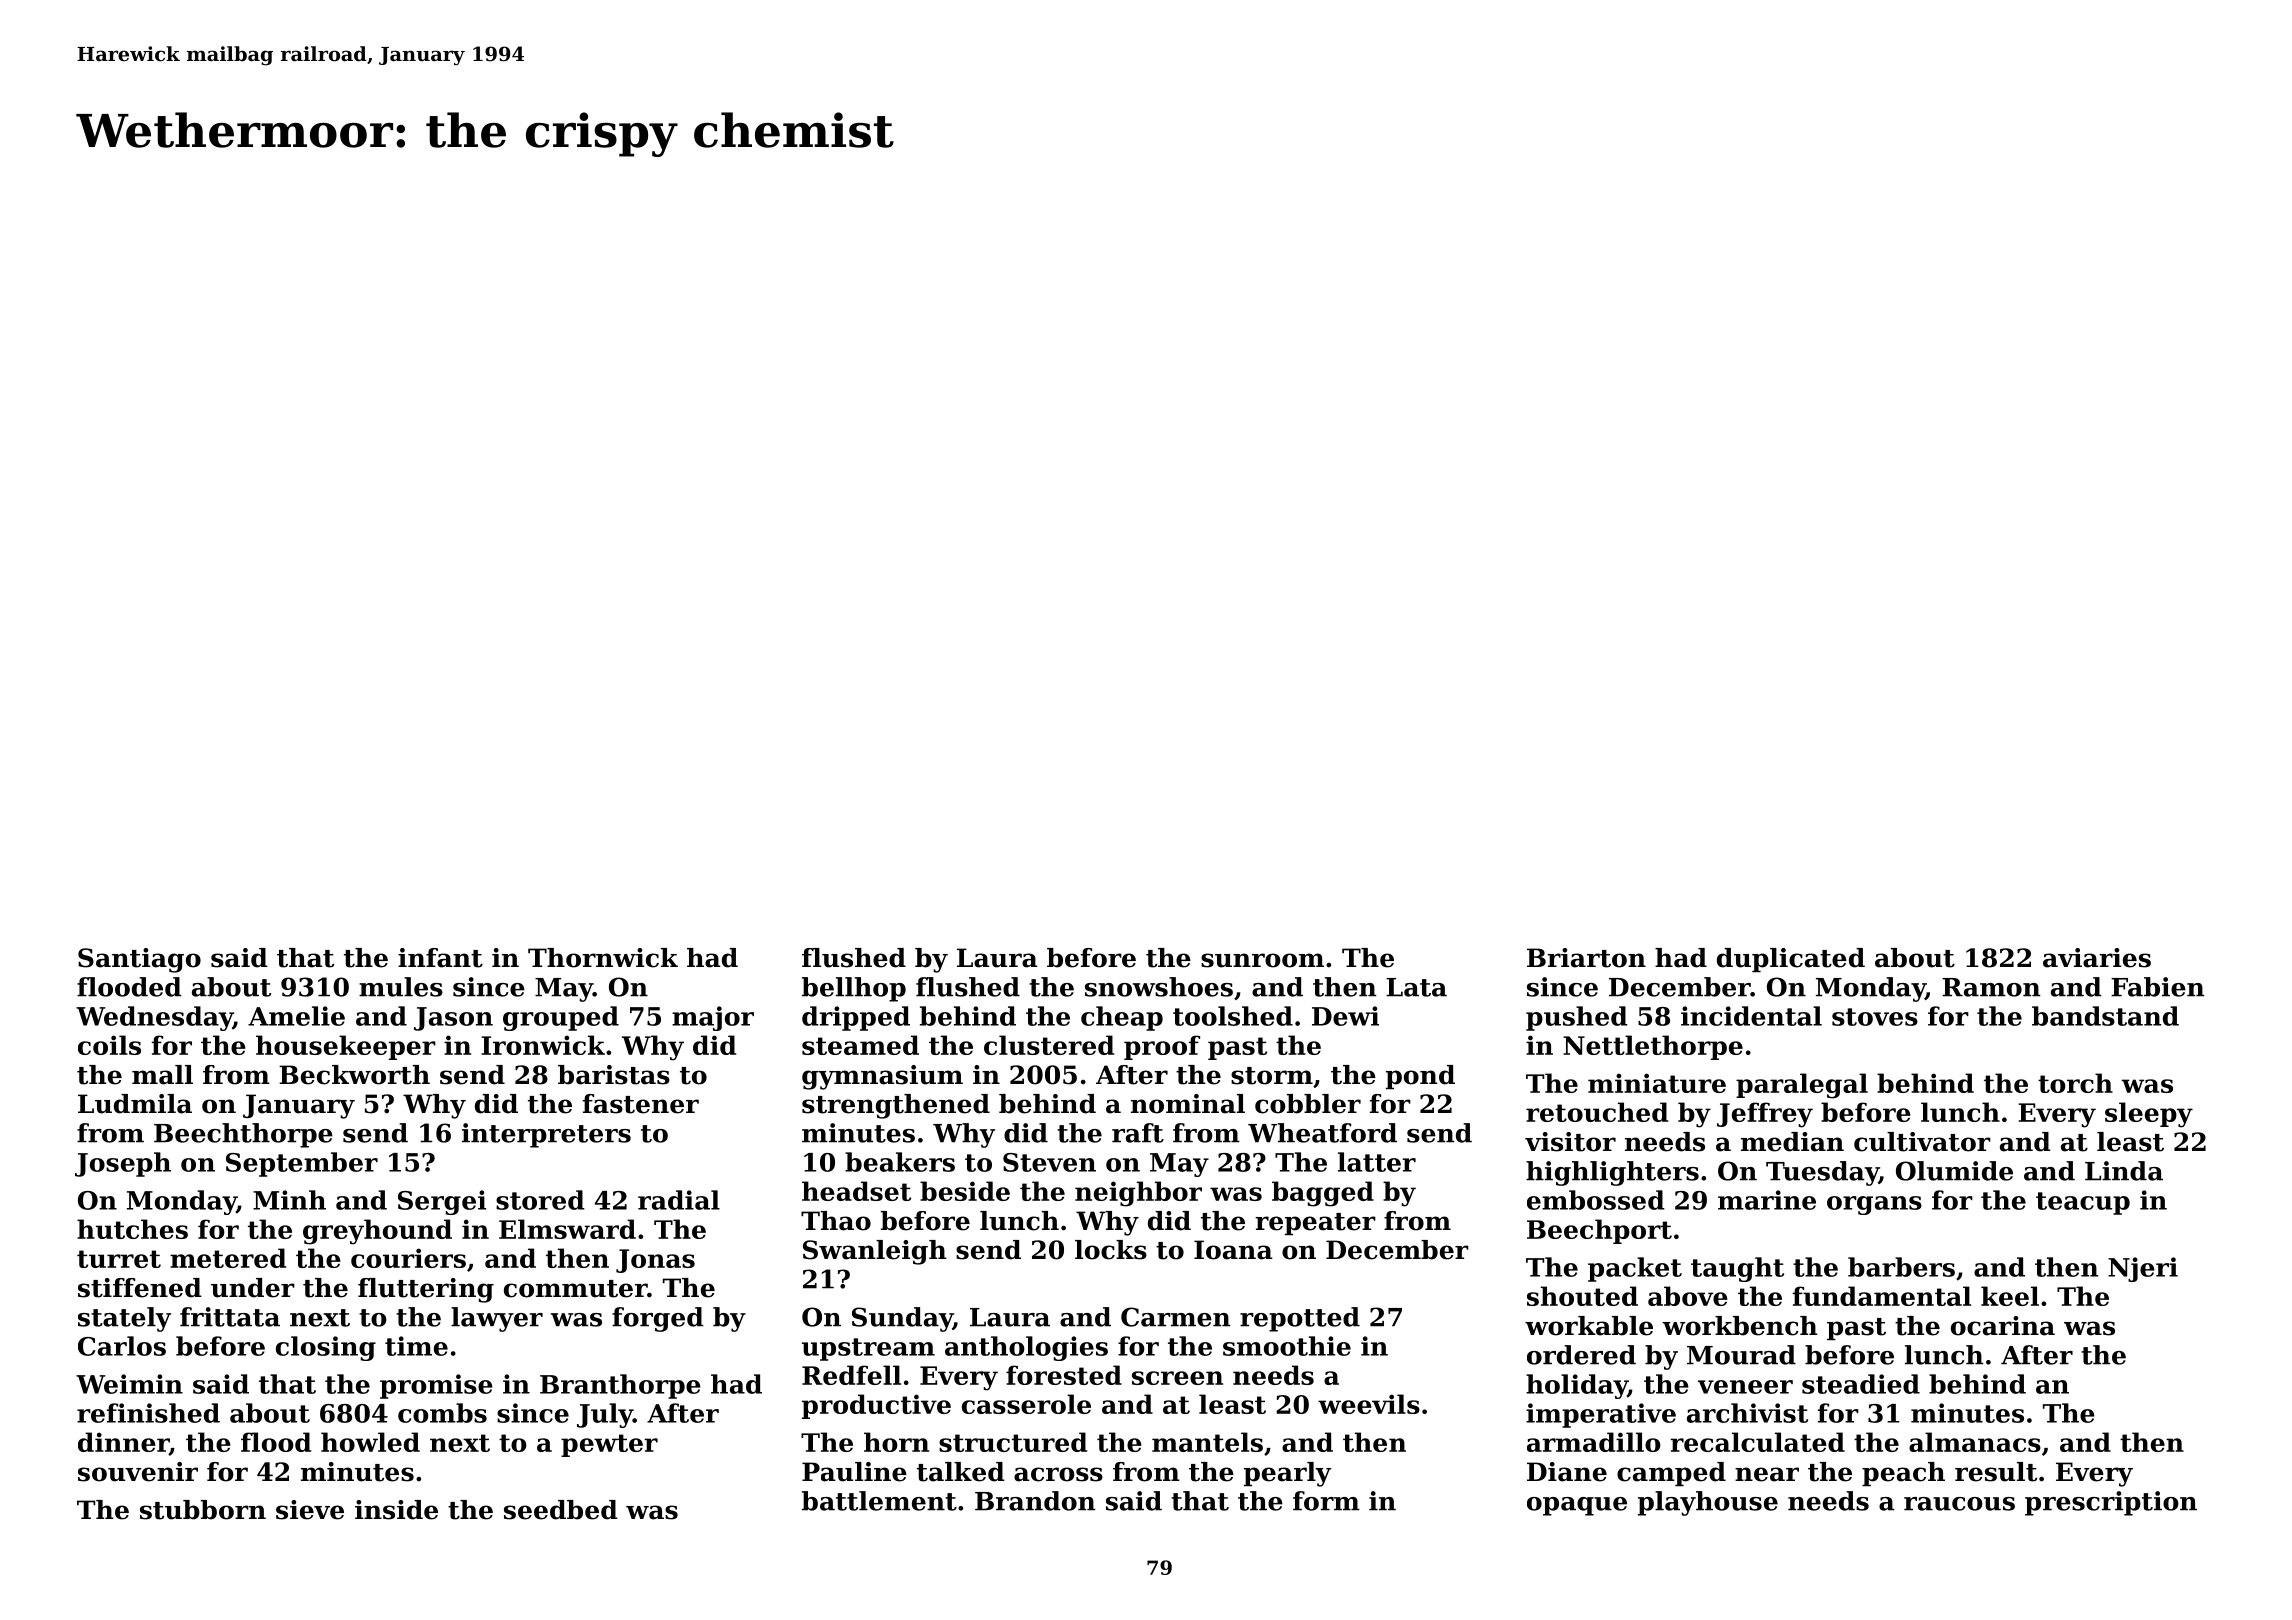 This screenshot has width=2292, height=1620. What do you see at coordinates (123, 1164) in the screenshot?
I see `Joseph` at bounding box center [123, 1164].
